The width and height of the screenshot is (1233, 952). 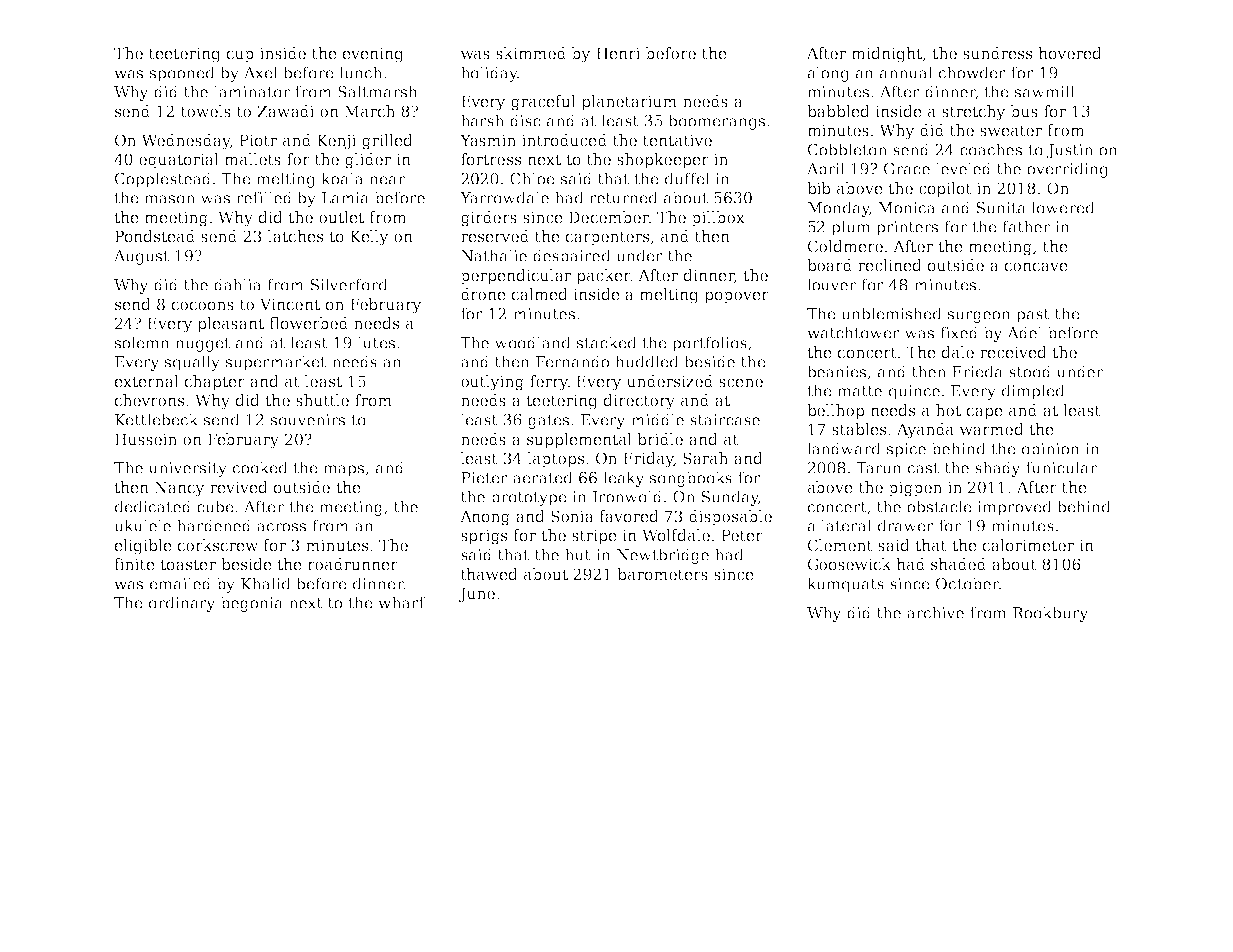 What do you see at coordinates (477, 594) in the screenshot?
I see `June` at bounding box center [477, 594].
